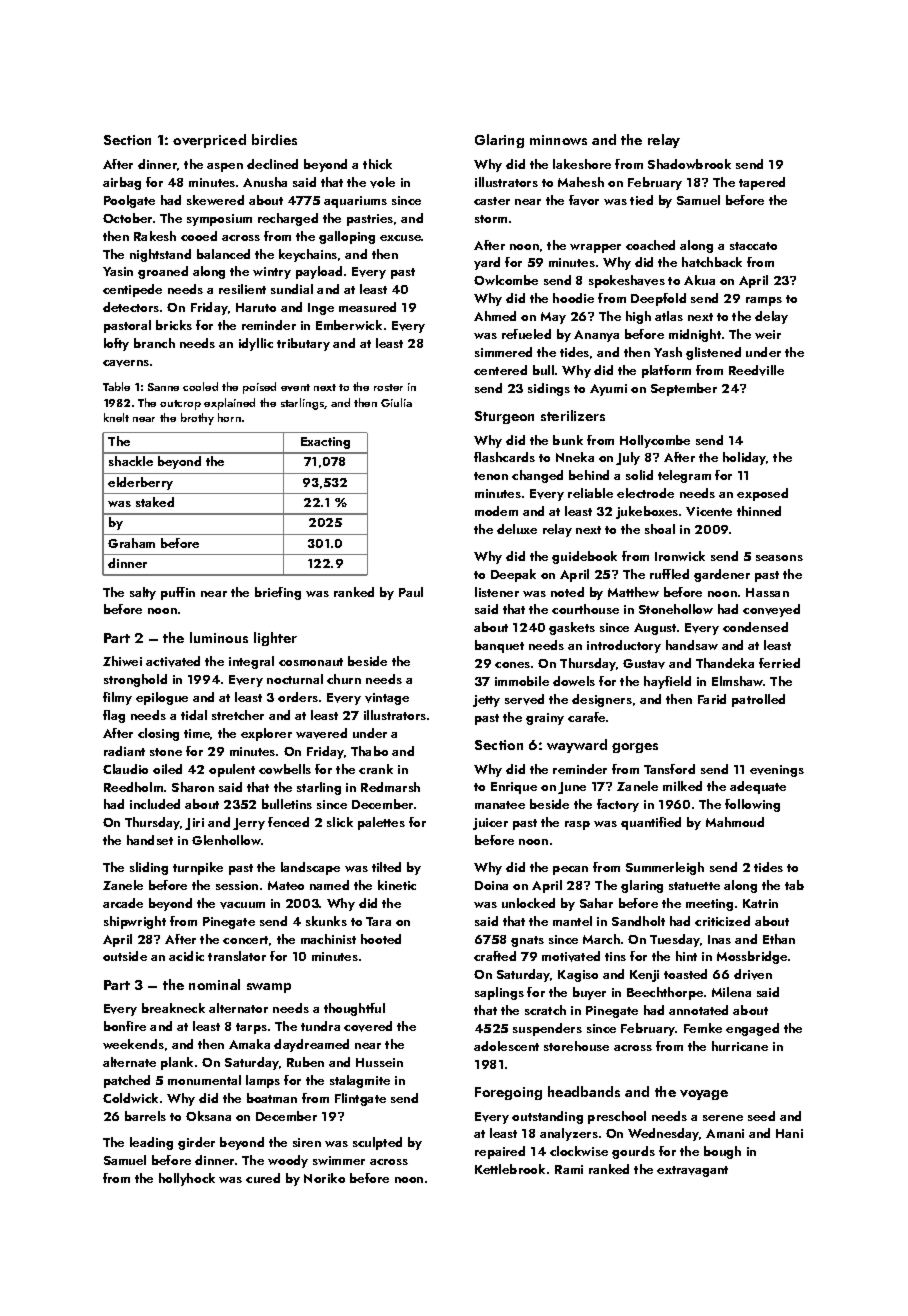 Image resolution: width=908 pixels, height=1316 pixels. Describe the element at coordinates (689, 164) in the screenshot. I see `Shadowbrook` at that location.
